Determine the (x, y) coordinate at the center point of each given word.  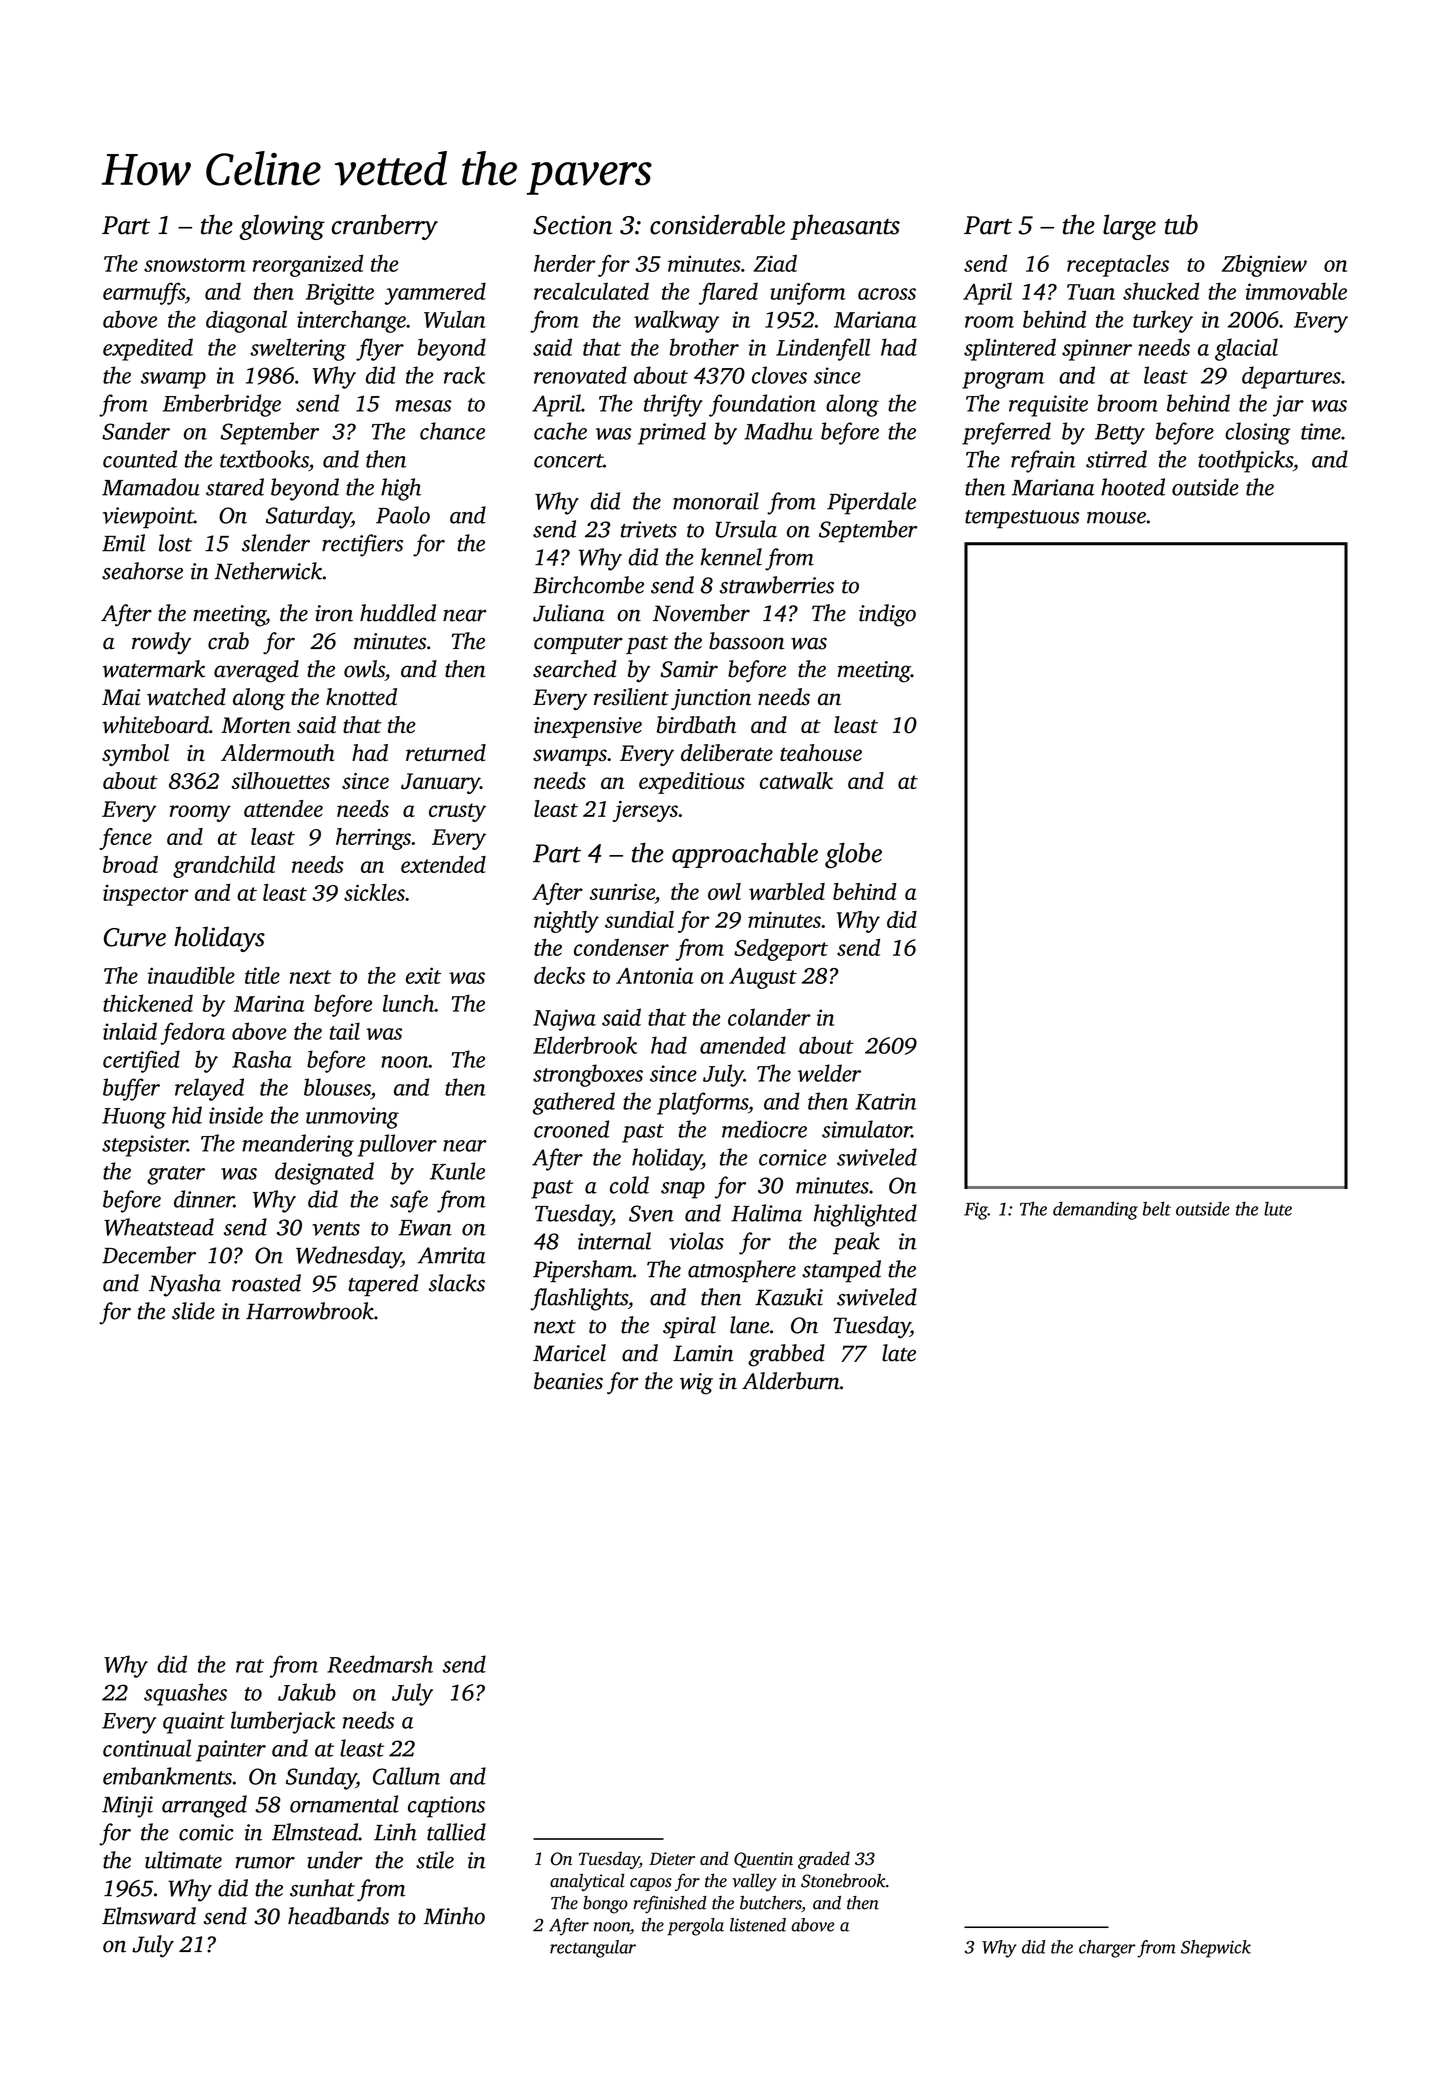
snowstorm (195, 265)
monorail (716, 501)
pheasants (845, 227)
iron (334, 613)
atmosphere (742, 1271)
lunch (408, 1003)
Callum (406, 1776)
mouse (1116, 518)
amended (743, 1045)
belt (1157, 1208)
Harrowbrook (310, 1311)
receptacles (1118, 265)
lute (1278, 1209)
